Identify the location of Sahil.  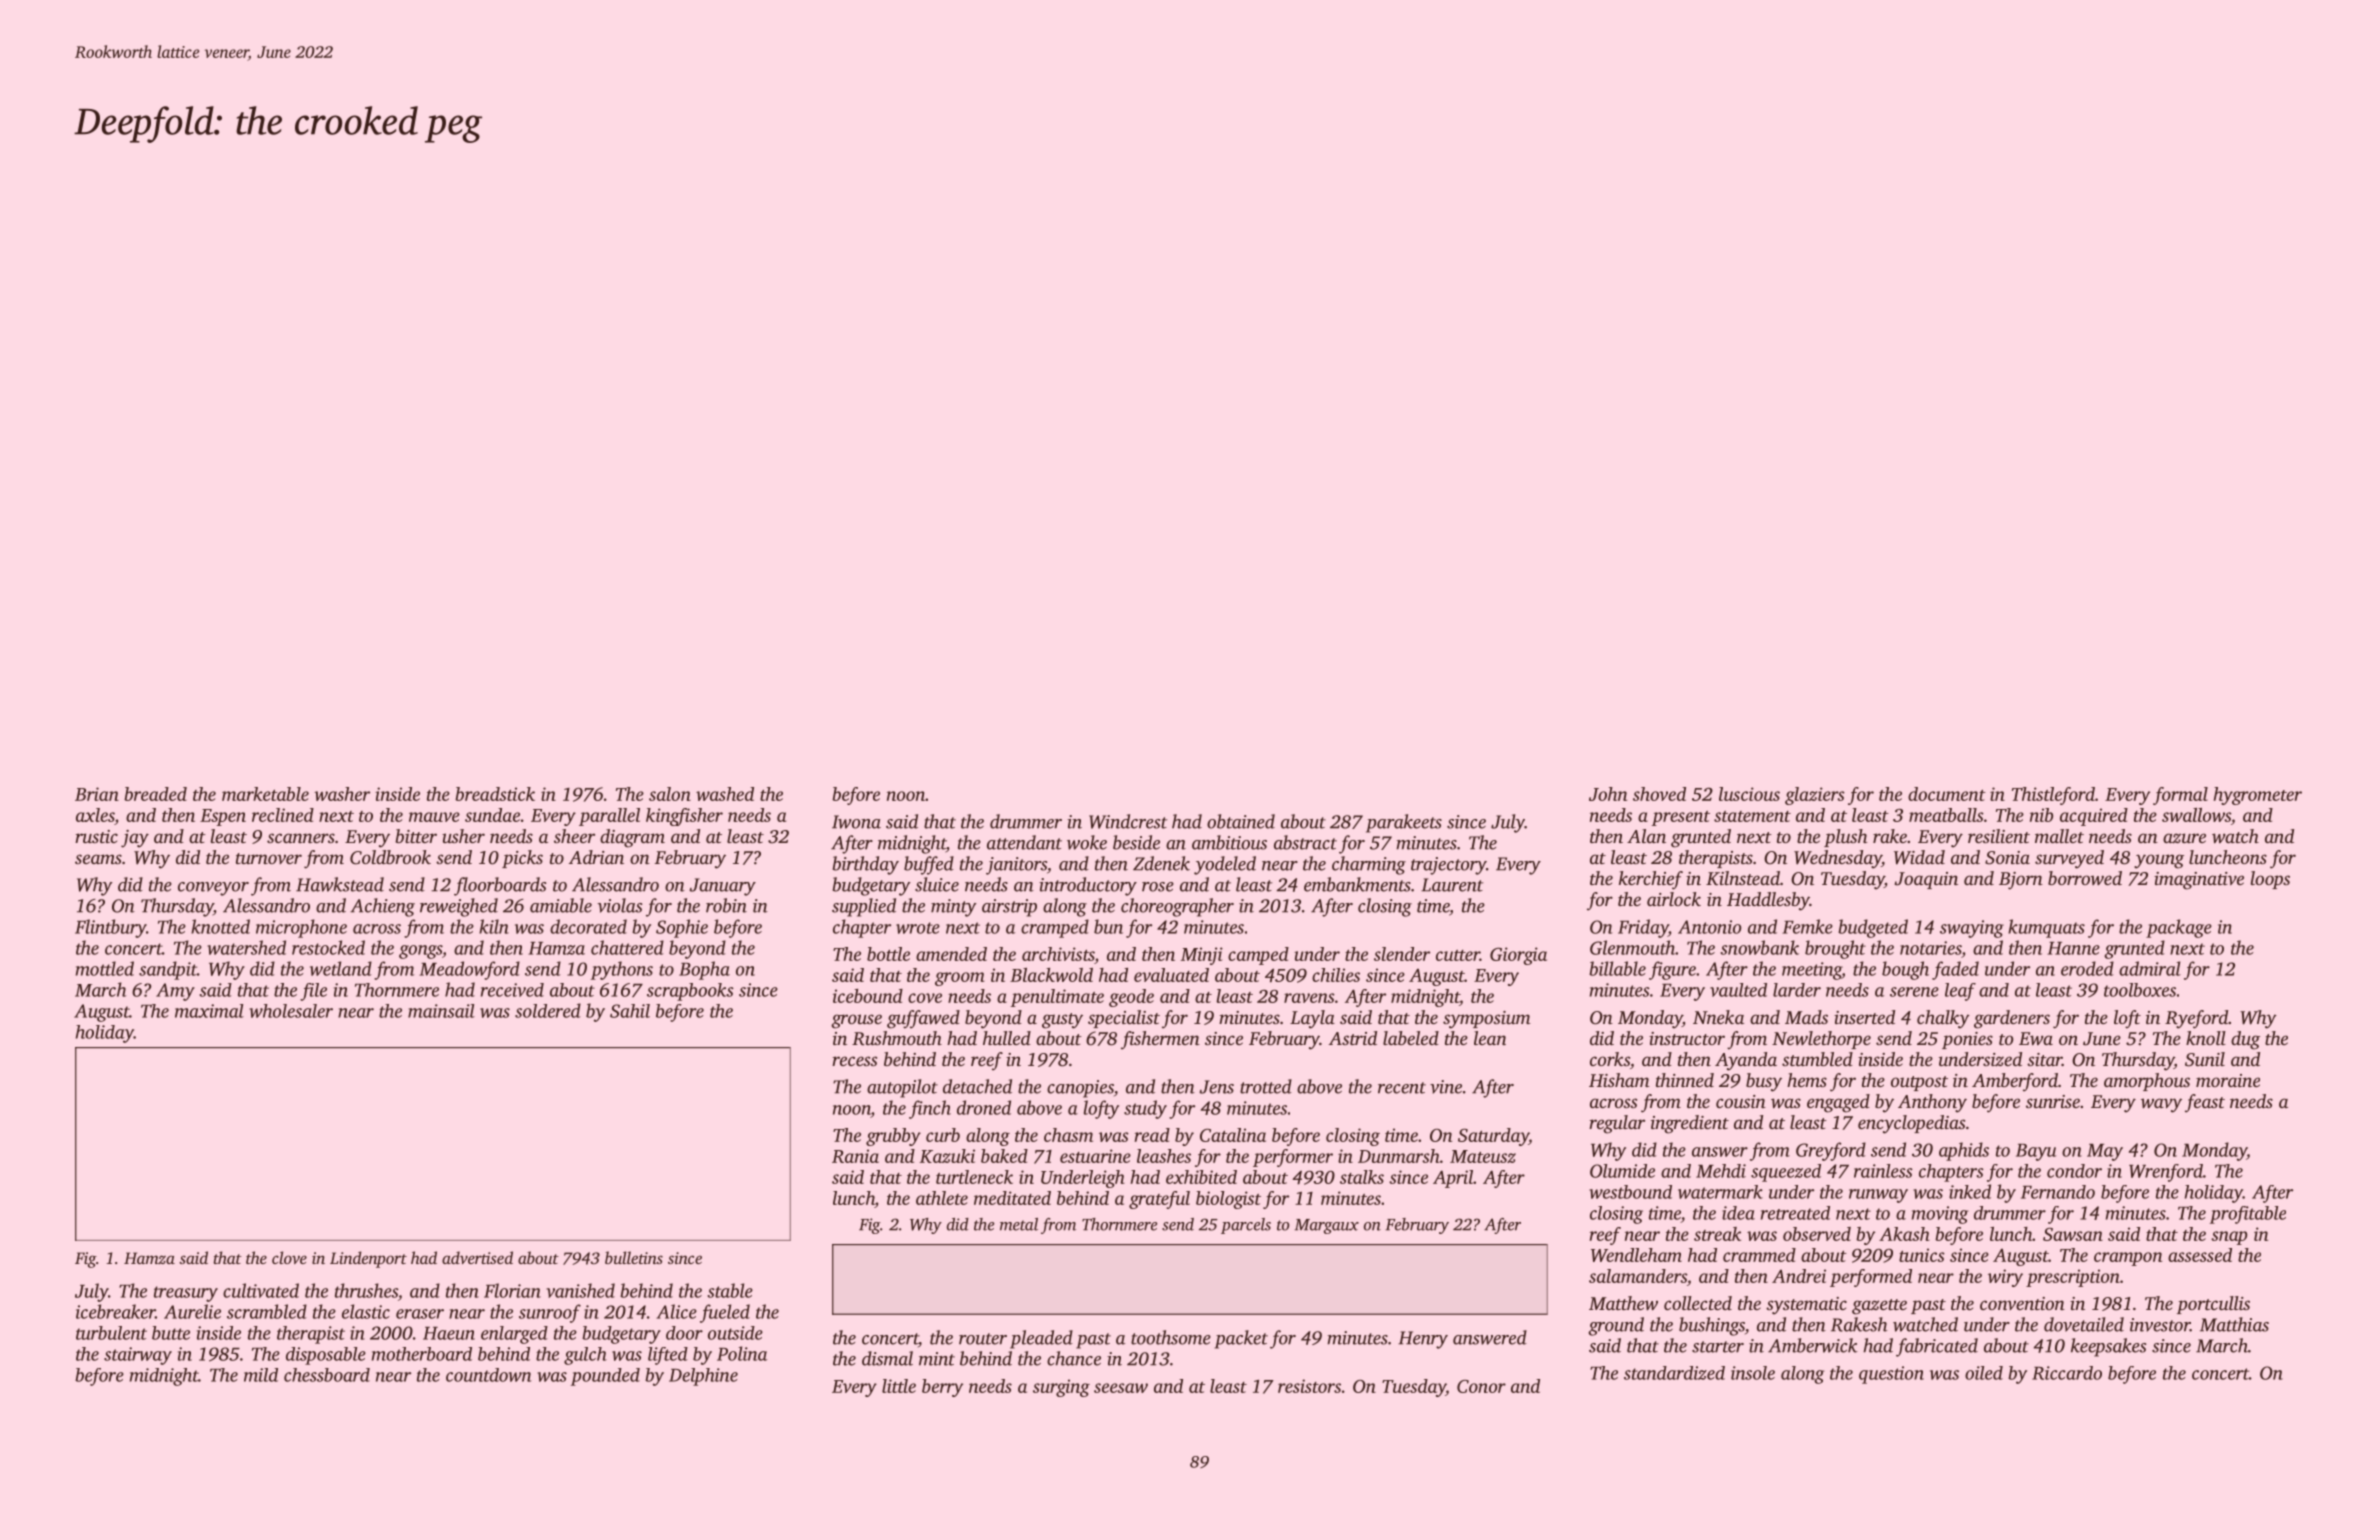
(630, 1011).
